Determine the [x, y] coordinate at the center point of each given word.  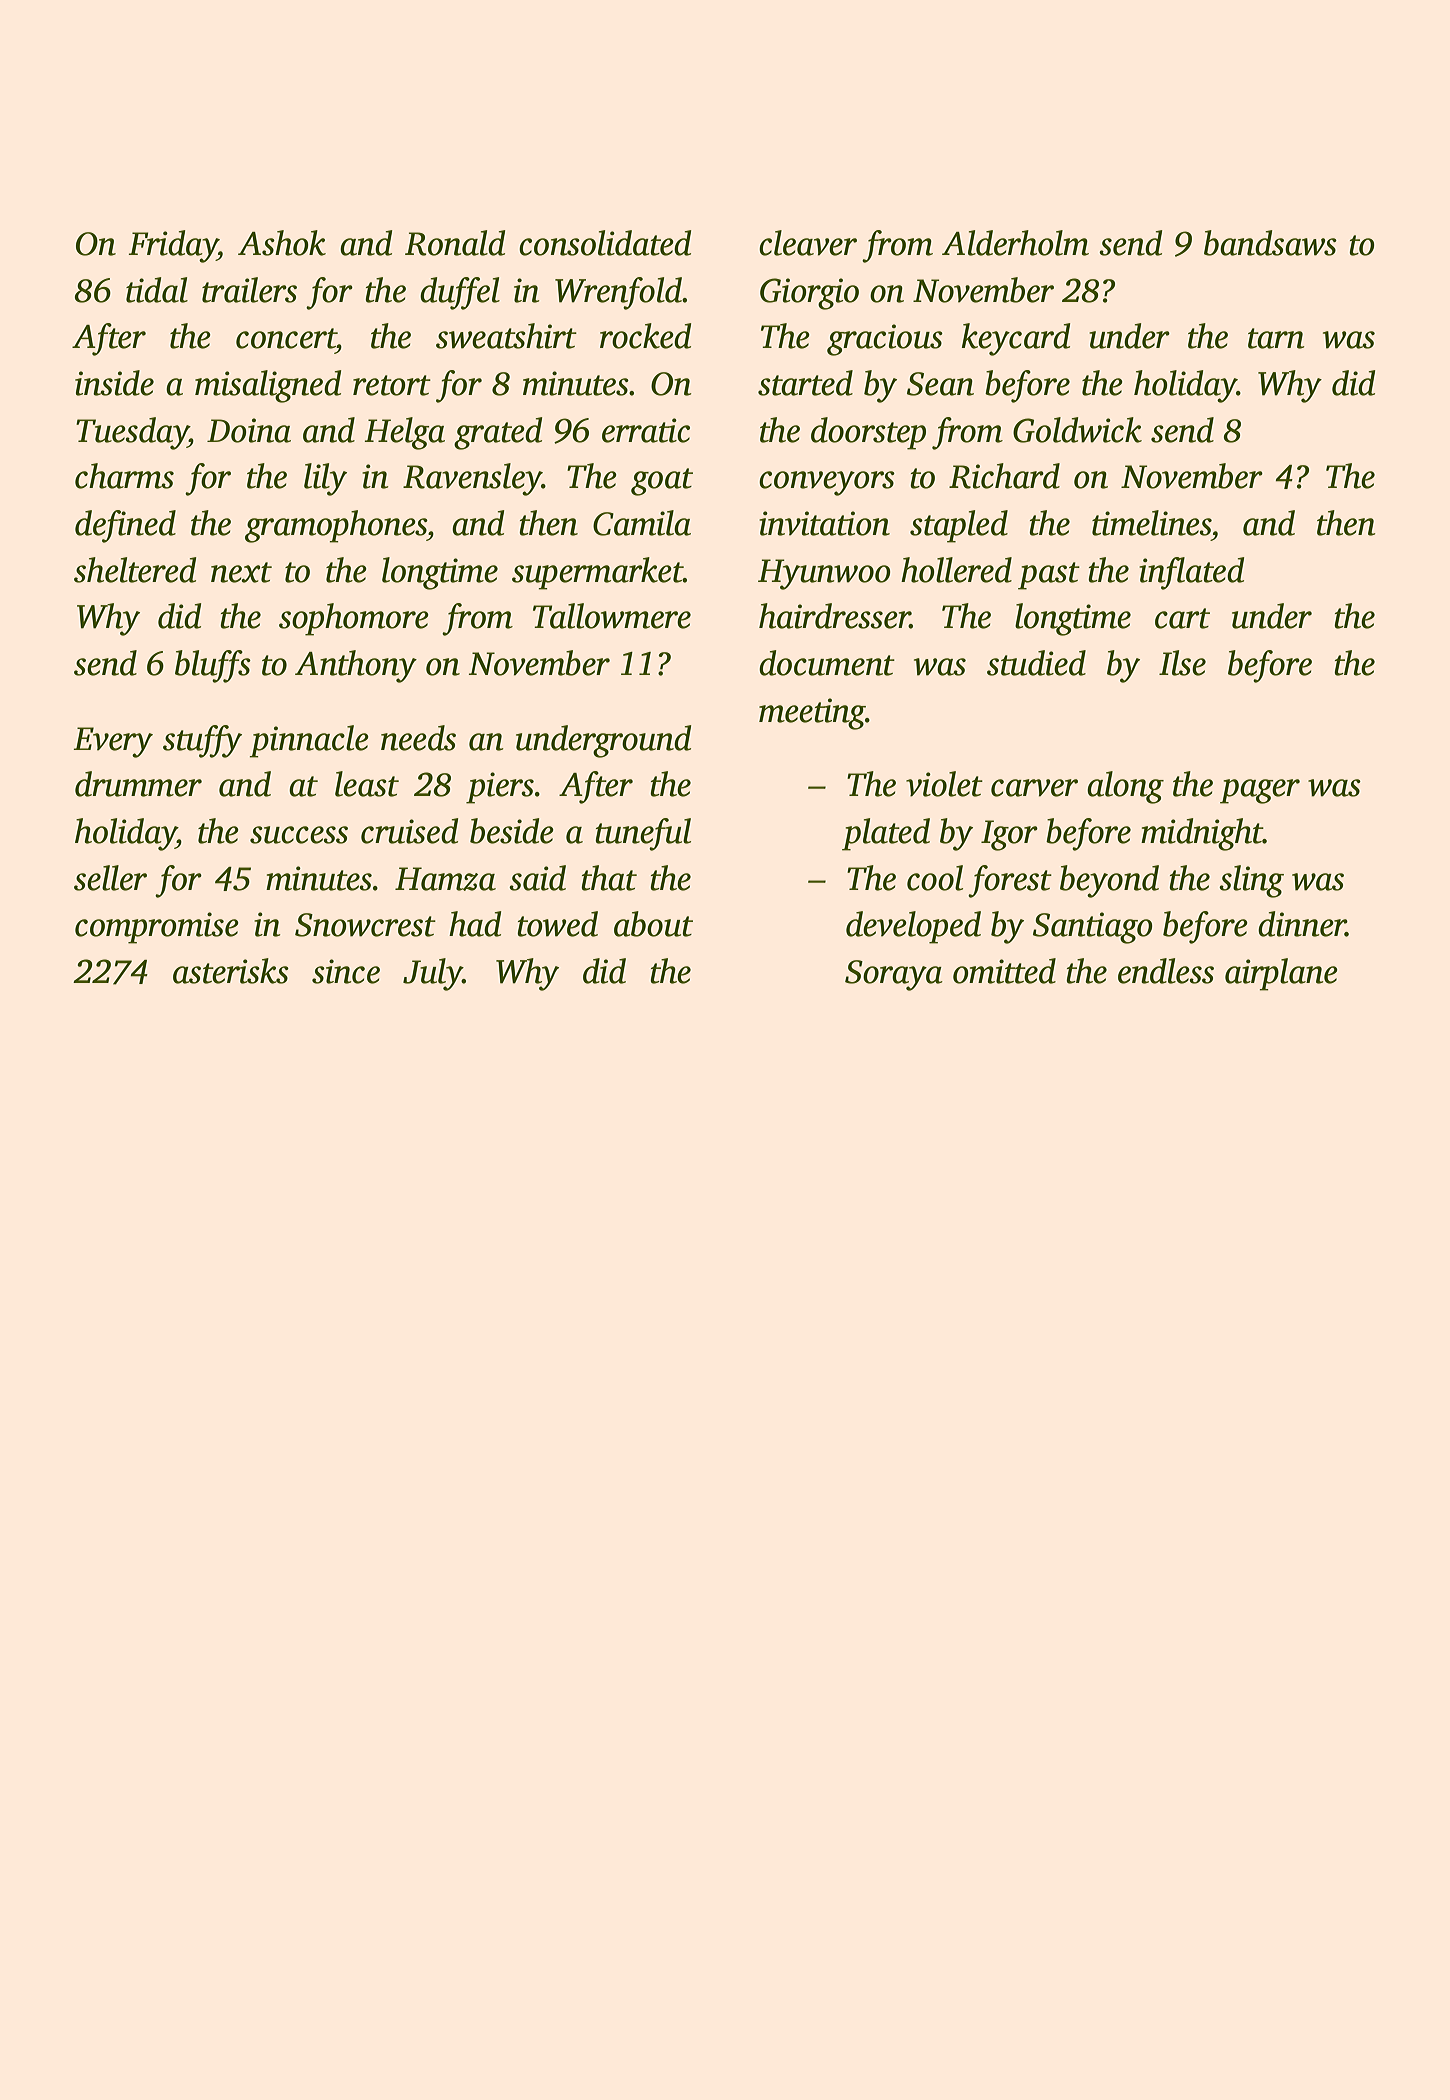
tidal [157, 290]
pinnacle [309, 741]
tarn [1276, 338]
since [346, 971]
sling [1251, 881]
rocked [645, 336]
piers [500, 788]
